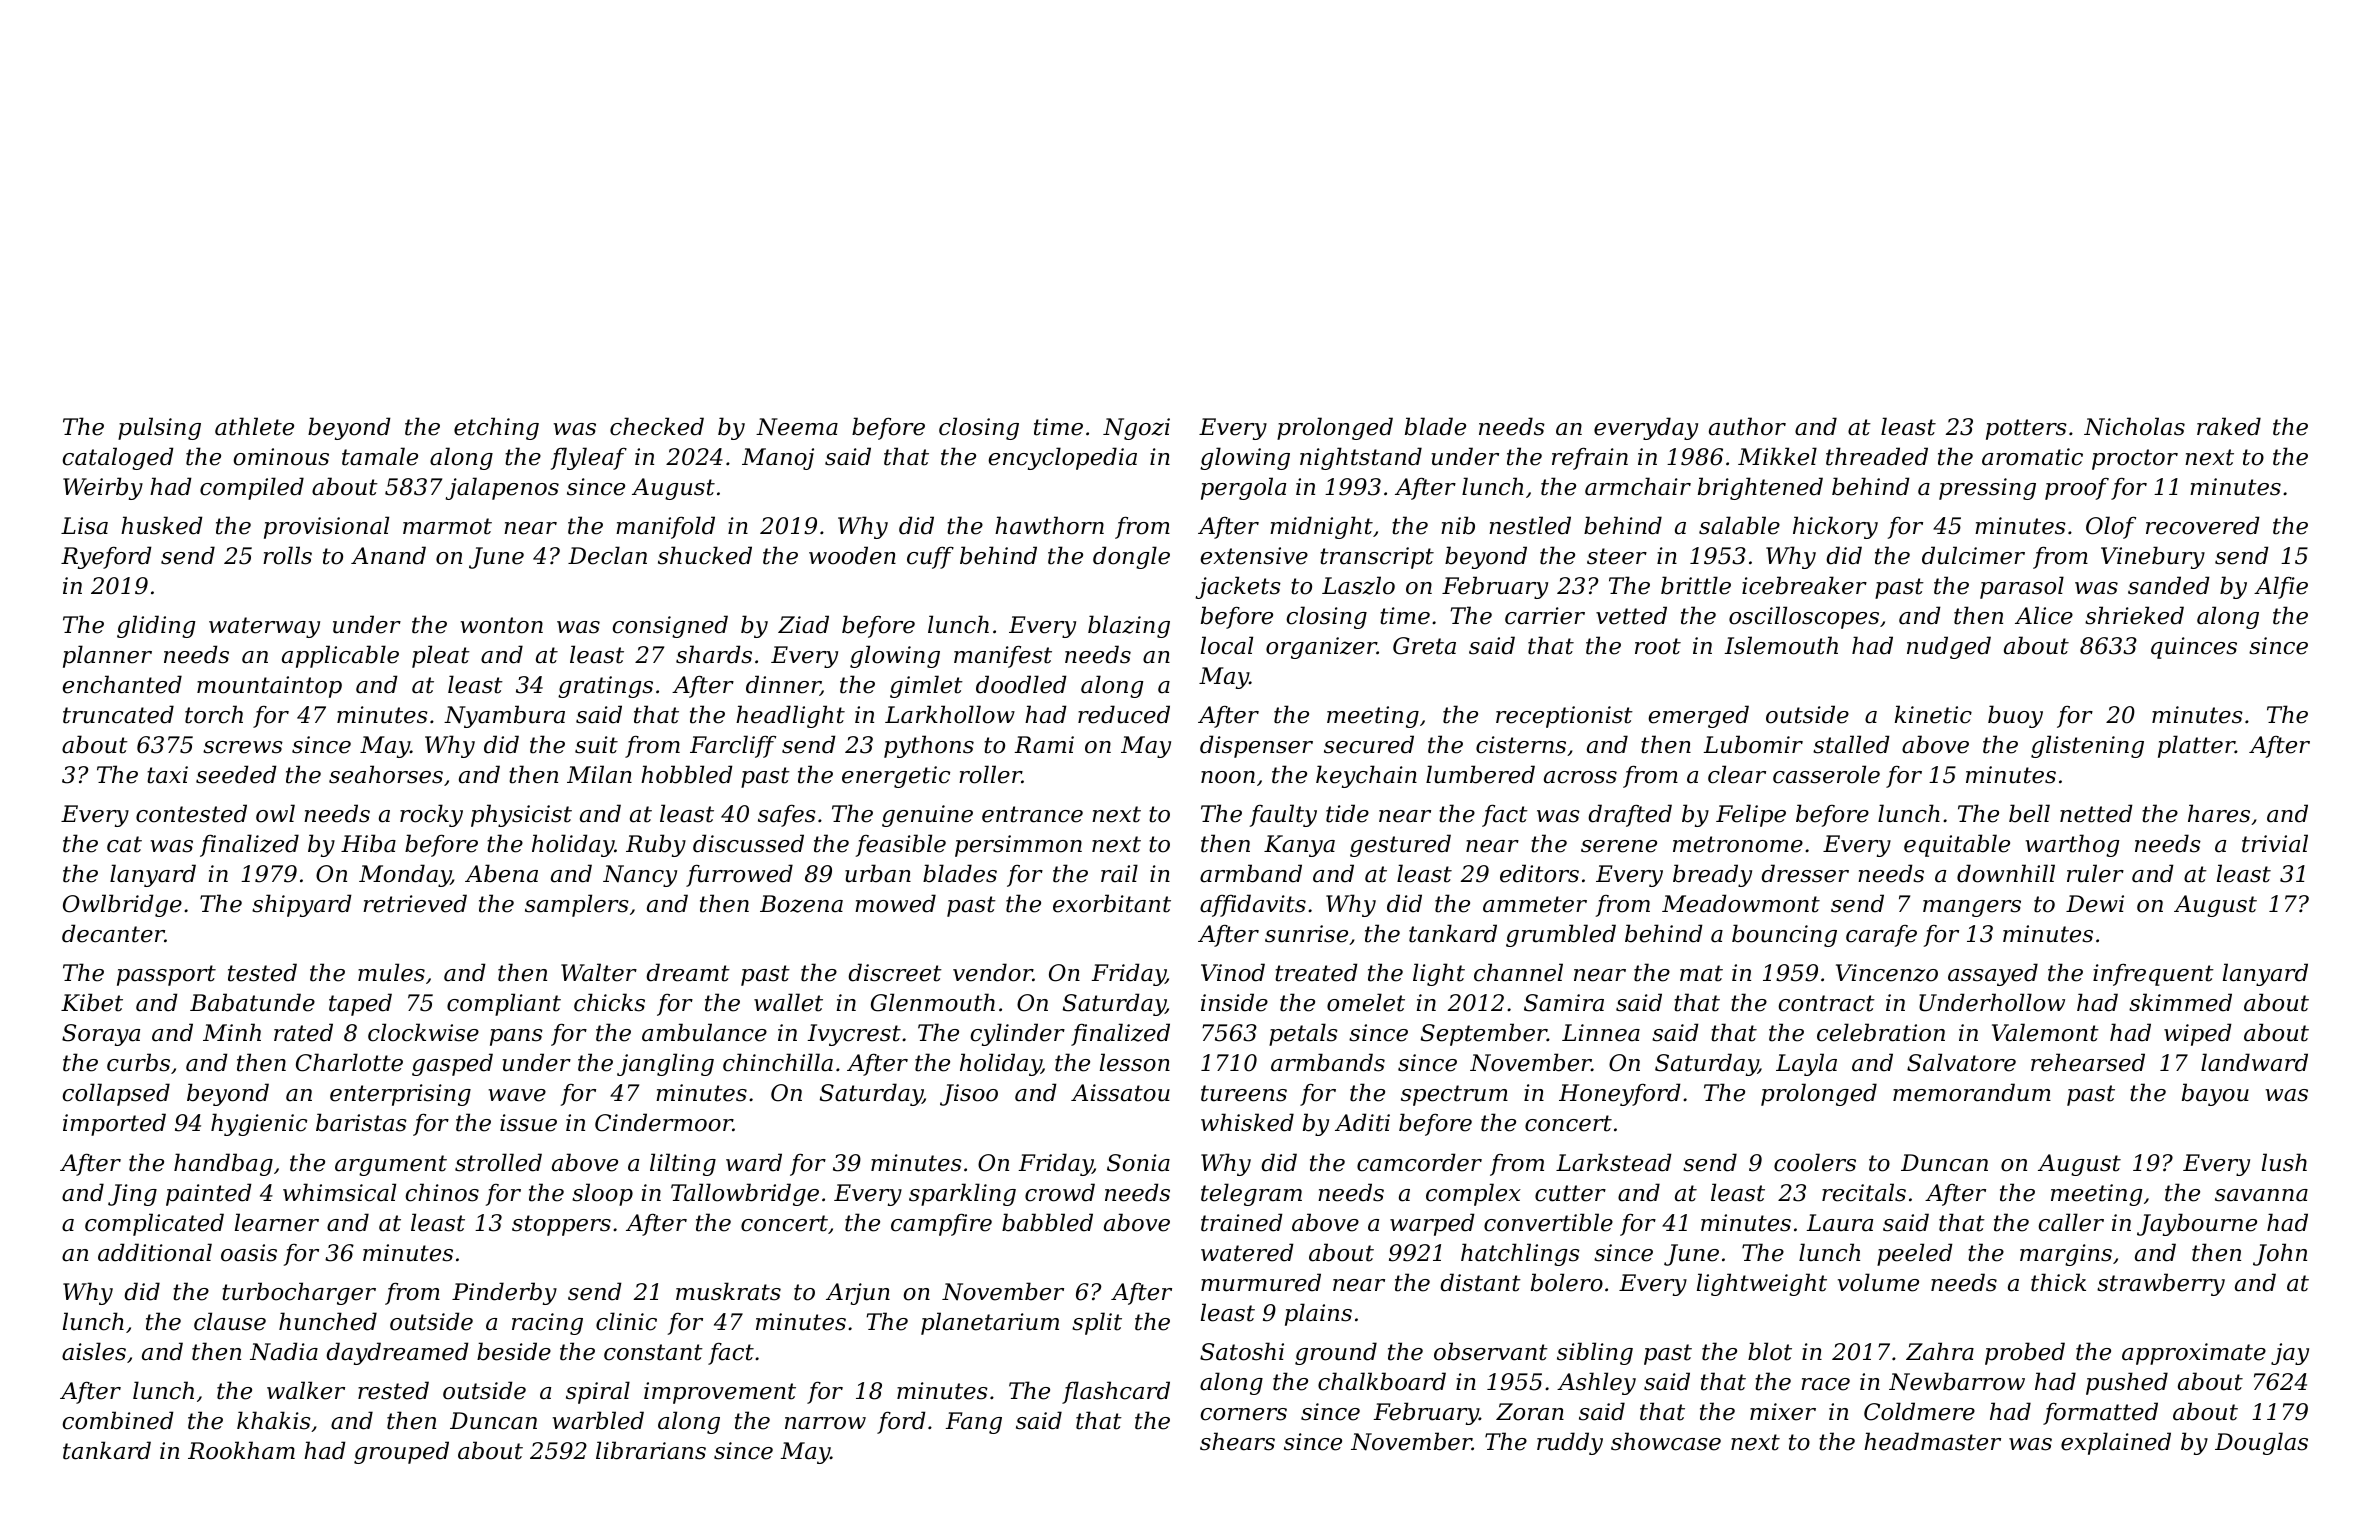  Describe the element at coordinates (1400, 845) in the screenshot. I see `gestured` at that location.
